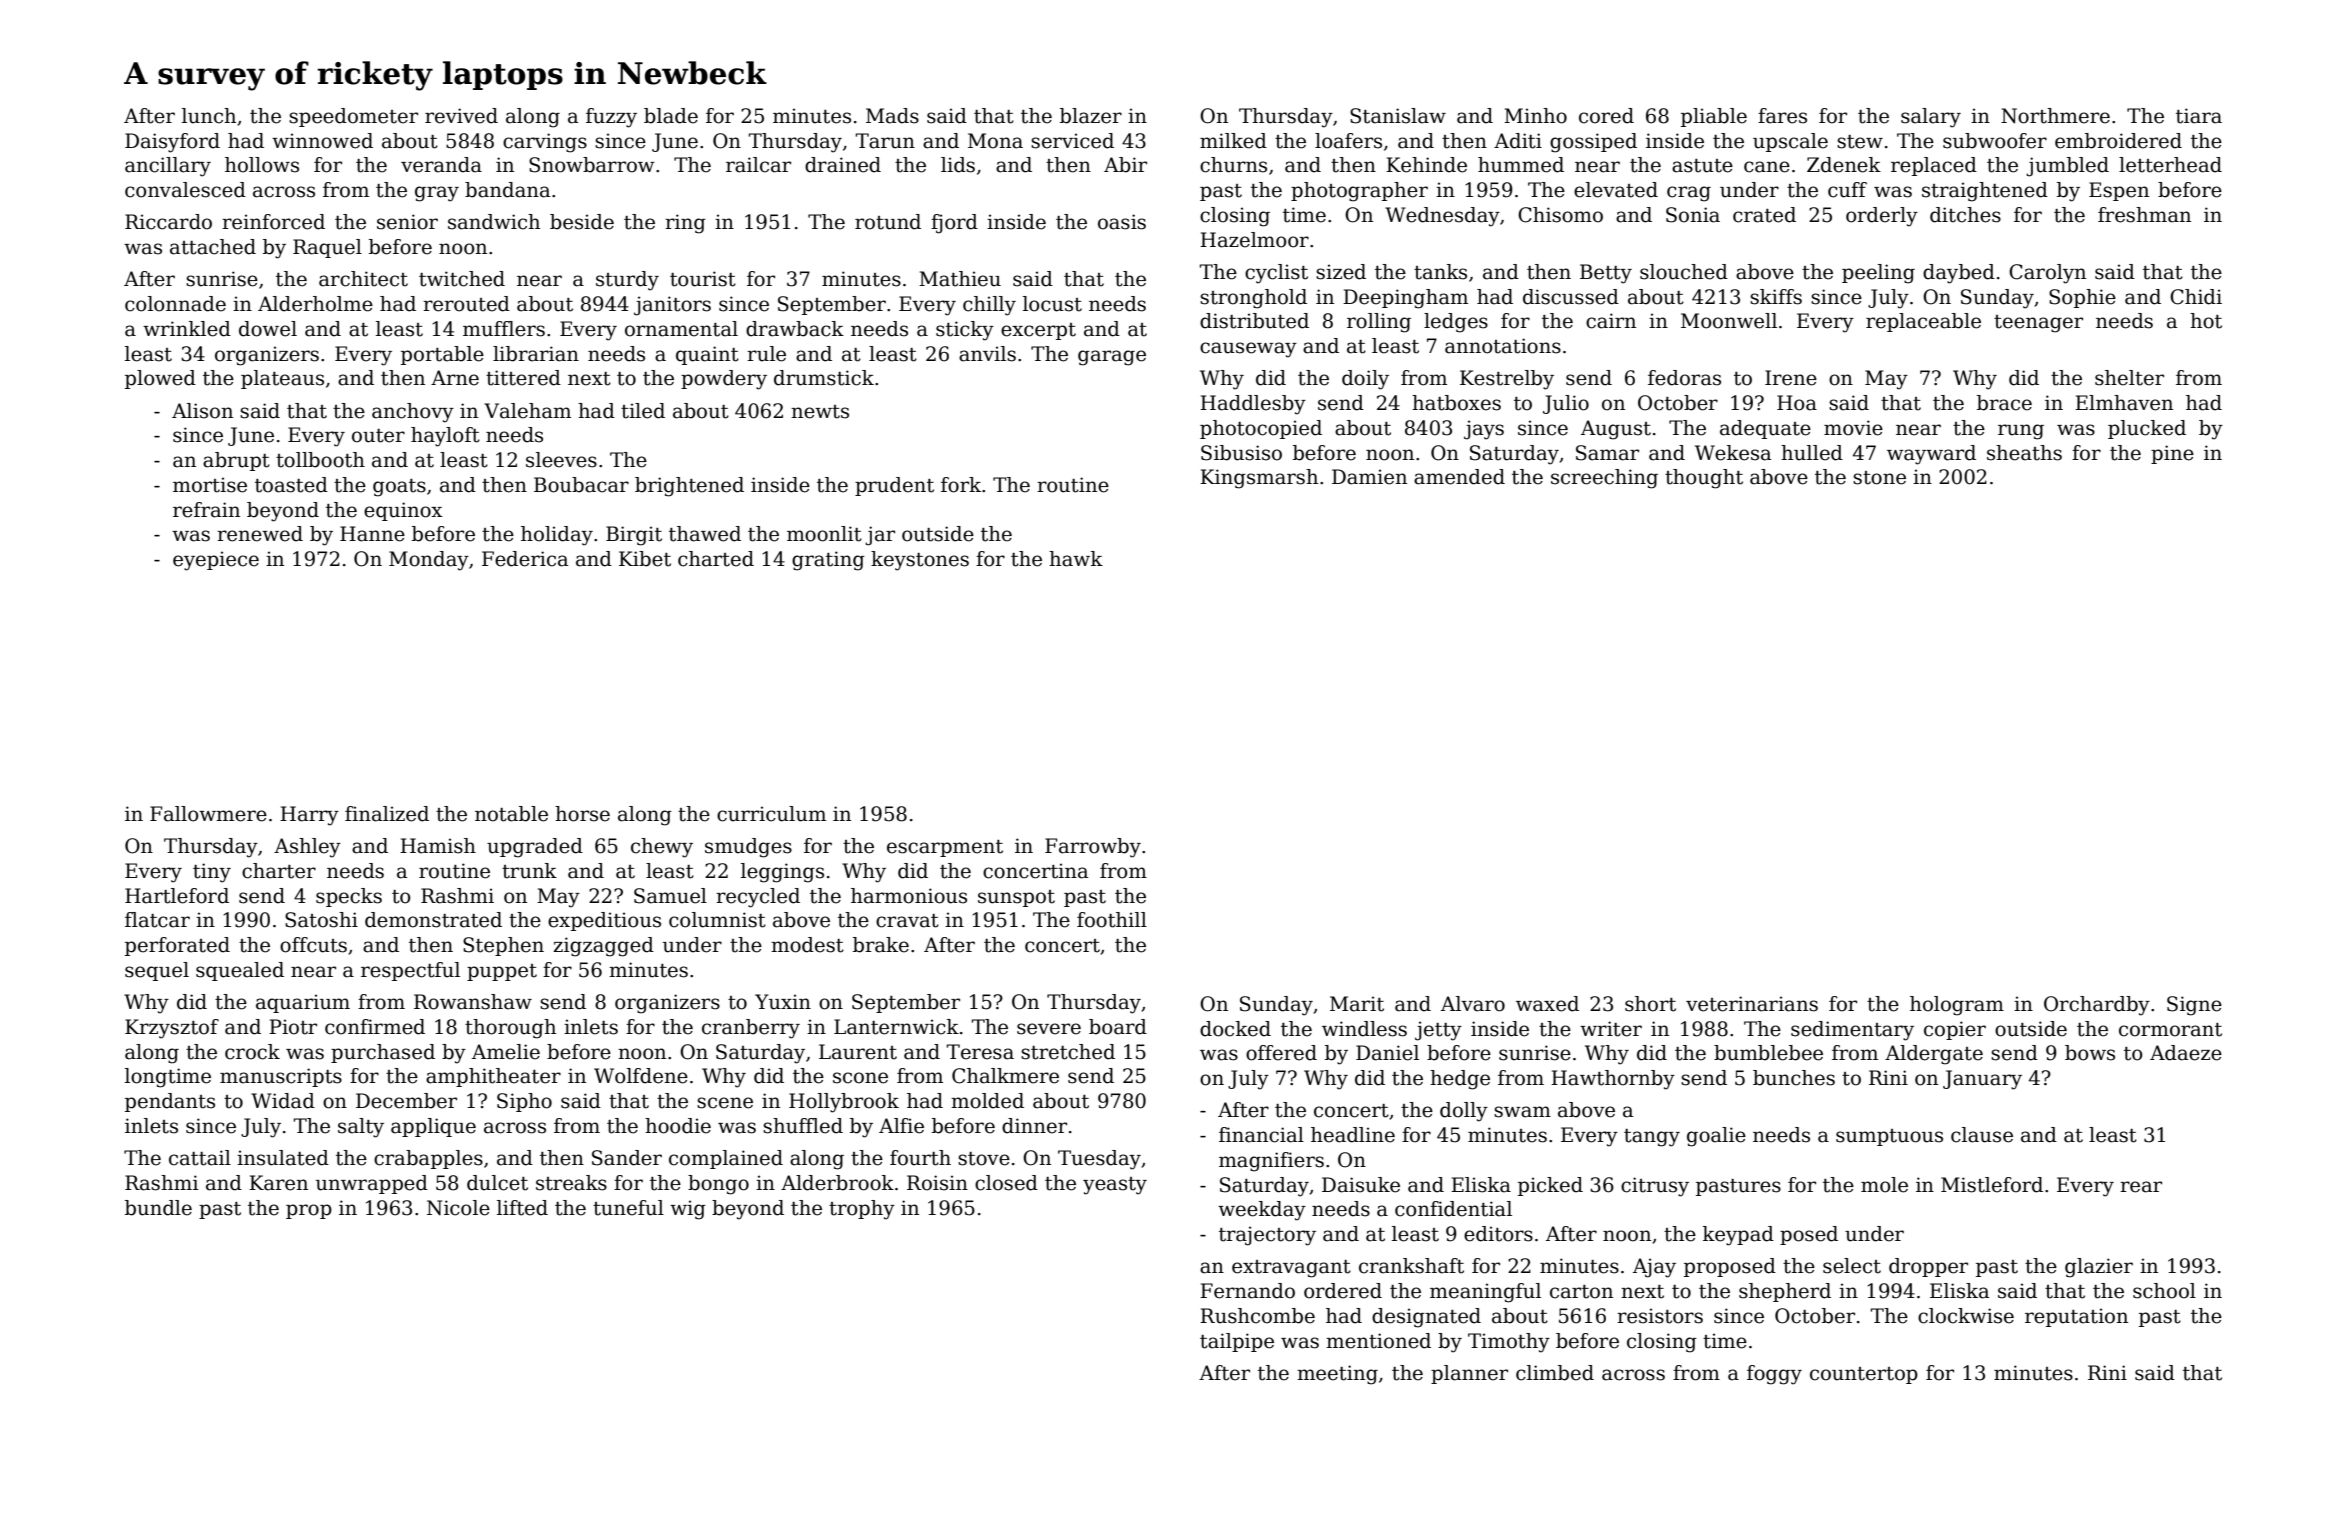  I want to click on churns, so click(1233, 165).
